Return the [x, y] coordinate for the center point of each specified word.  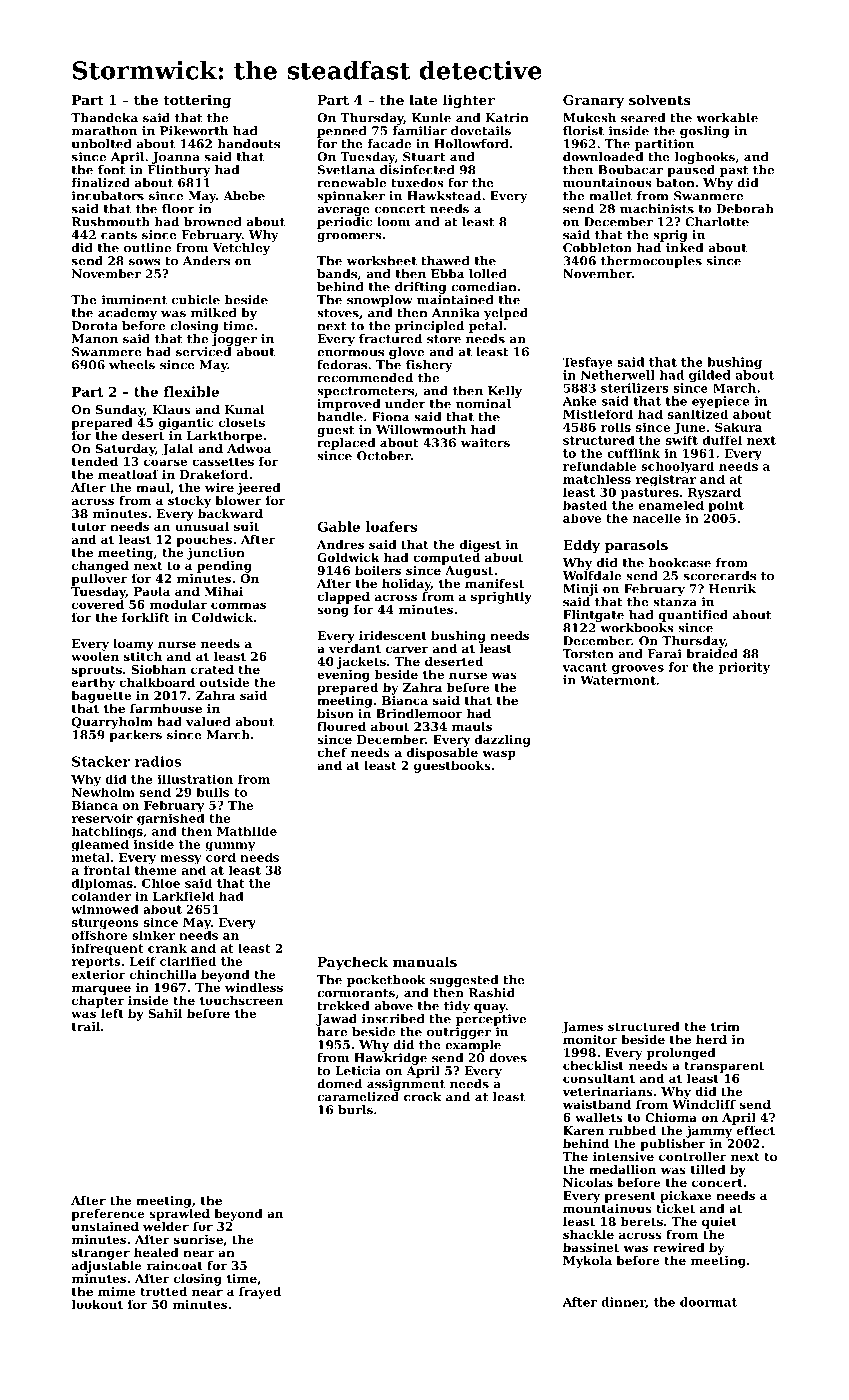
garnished [171, 819]
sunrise [198, 1239]
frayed [260, 1293]
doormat [708, 1302]
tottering [197, 101]
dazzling [503, 741]
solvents [660, 99]
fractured [390, 339]
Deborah [745, 209]
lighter [469, 101]
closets [242, 422]
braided [712, 654]
